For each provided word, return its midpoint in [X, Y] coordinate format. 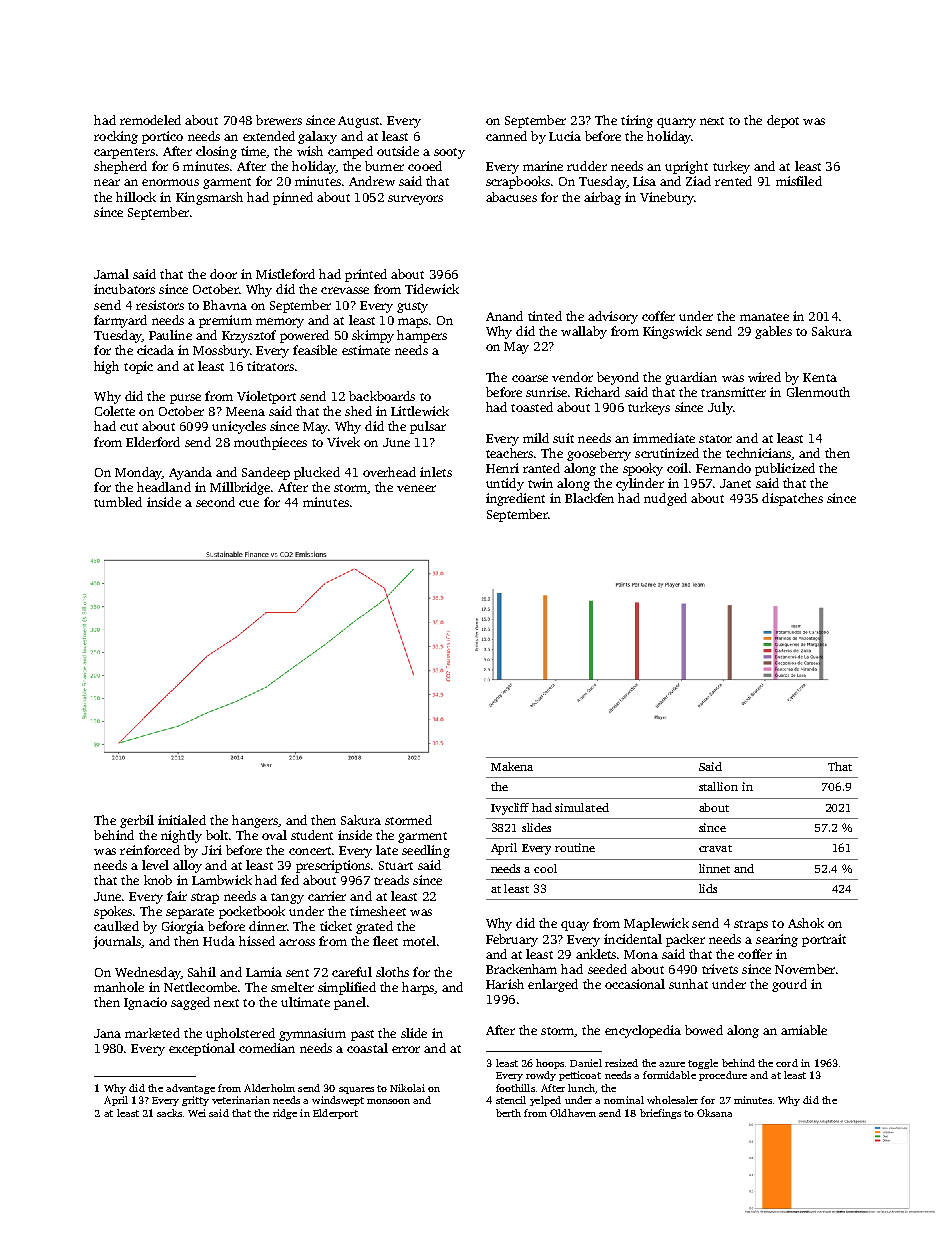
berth [508, 1113]
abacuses [511, 197]
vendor [572, 377]
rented [733, 181]
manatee [764, 317]
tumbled [118, 502]
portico [162, 137]
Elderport [335, 1114]
